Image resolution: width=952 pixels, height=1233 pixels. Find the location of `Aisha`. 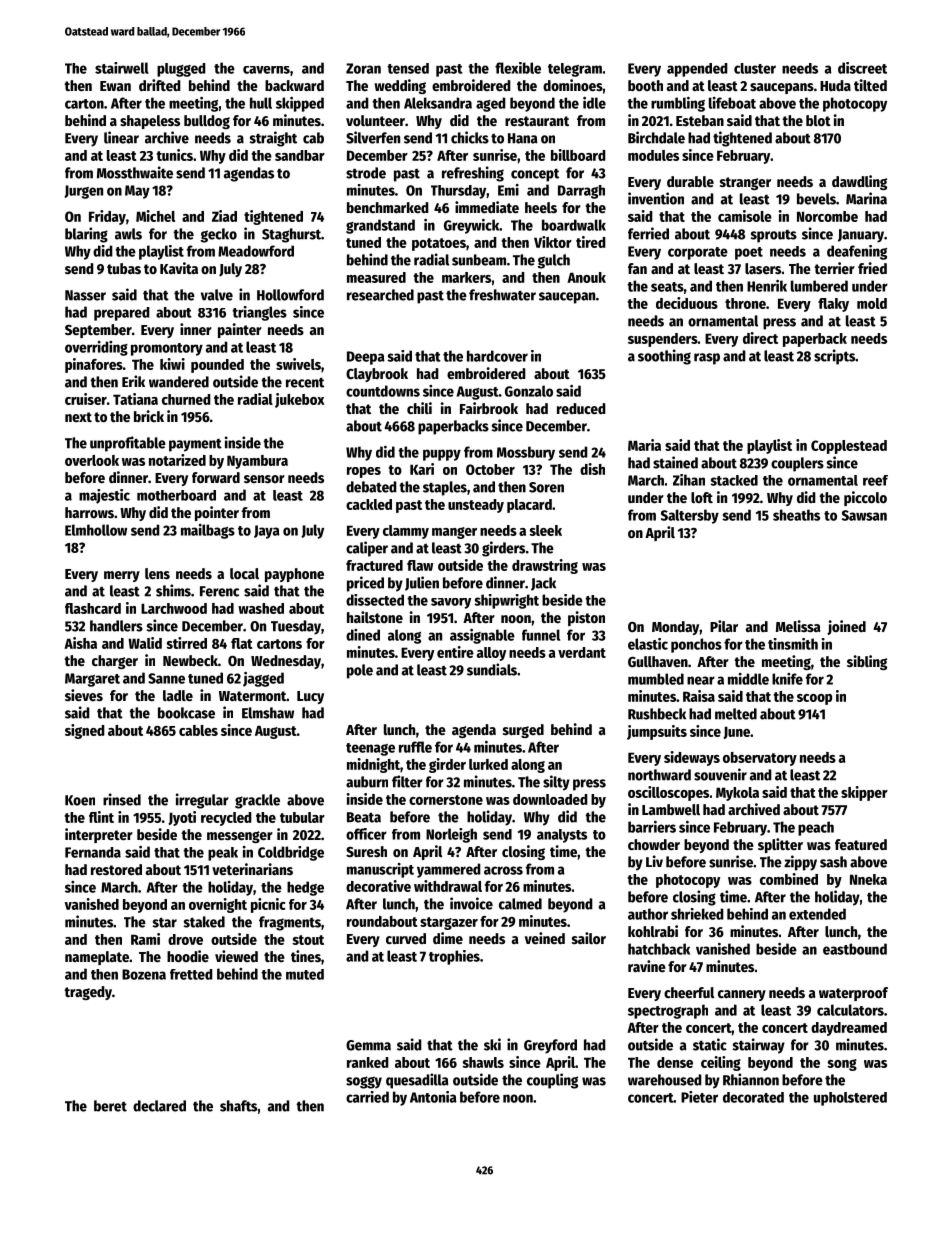

Aisha is located at coordinates (80, 643).
